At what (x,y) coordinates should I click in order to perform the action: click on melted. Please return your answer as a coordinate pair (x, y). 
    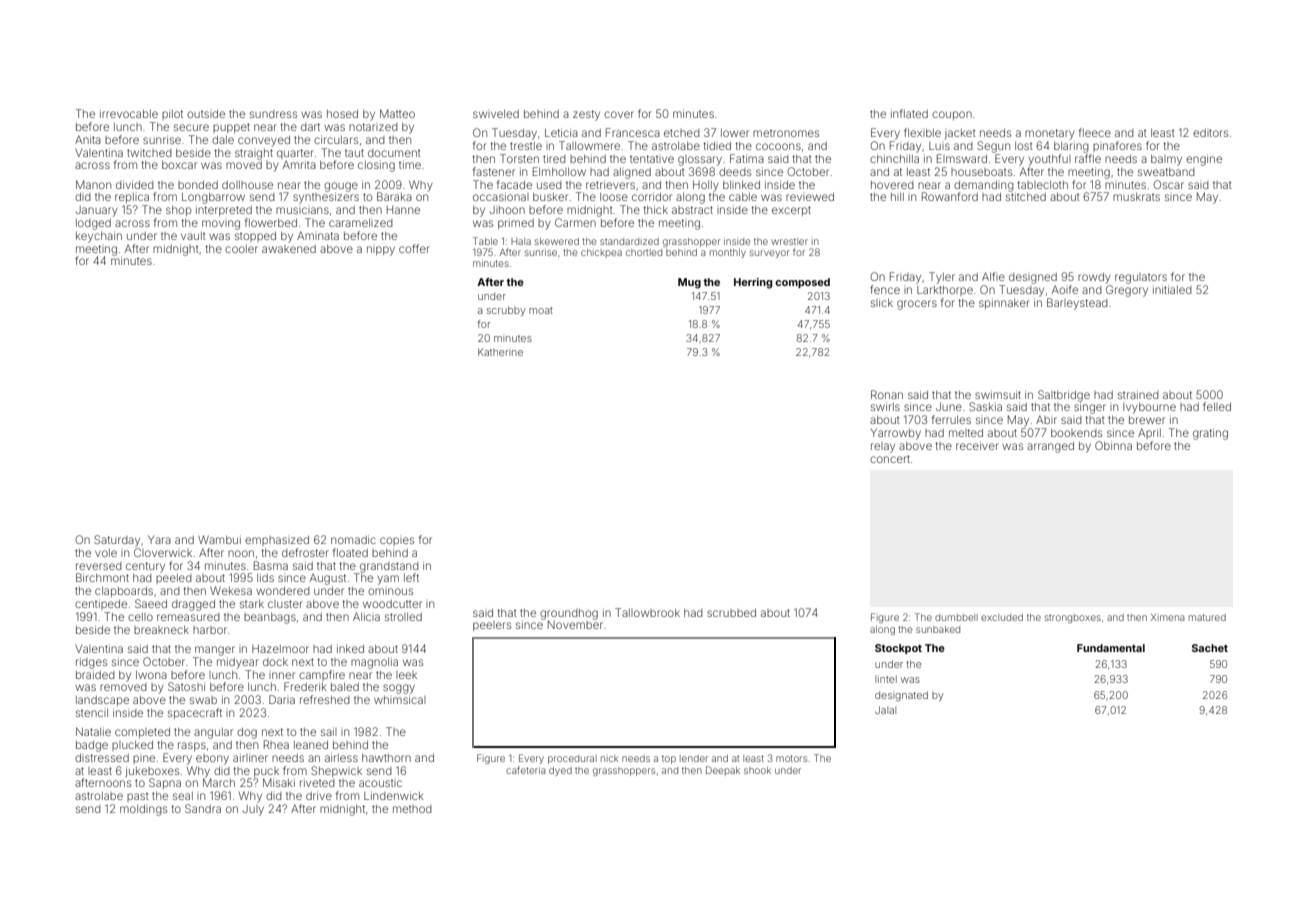
    Looking at the image, I should click on (966, 433).
